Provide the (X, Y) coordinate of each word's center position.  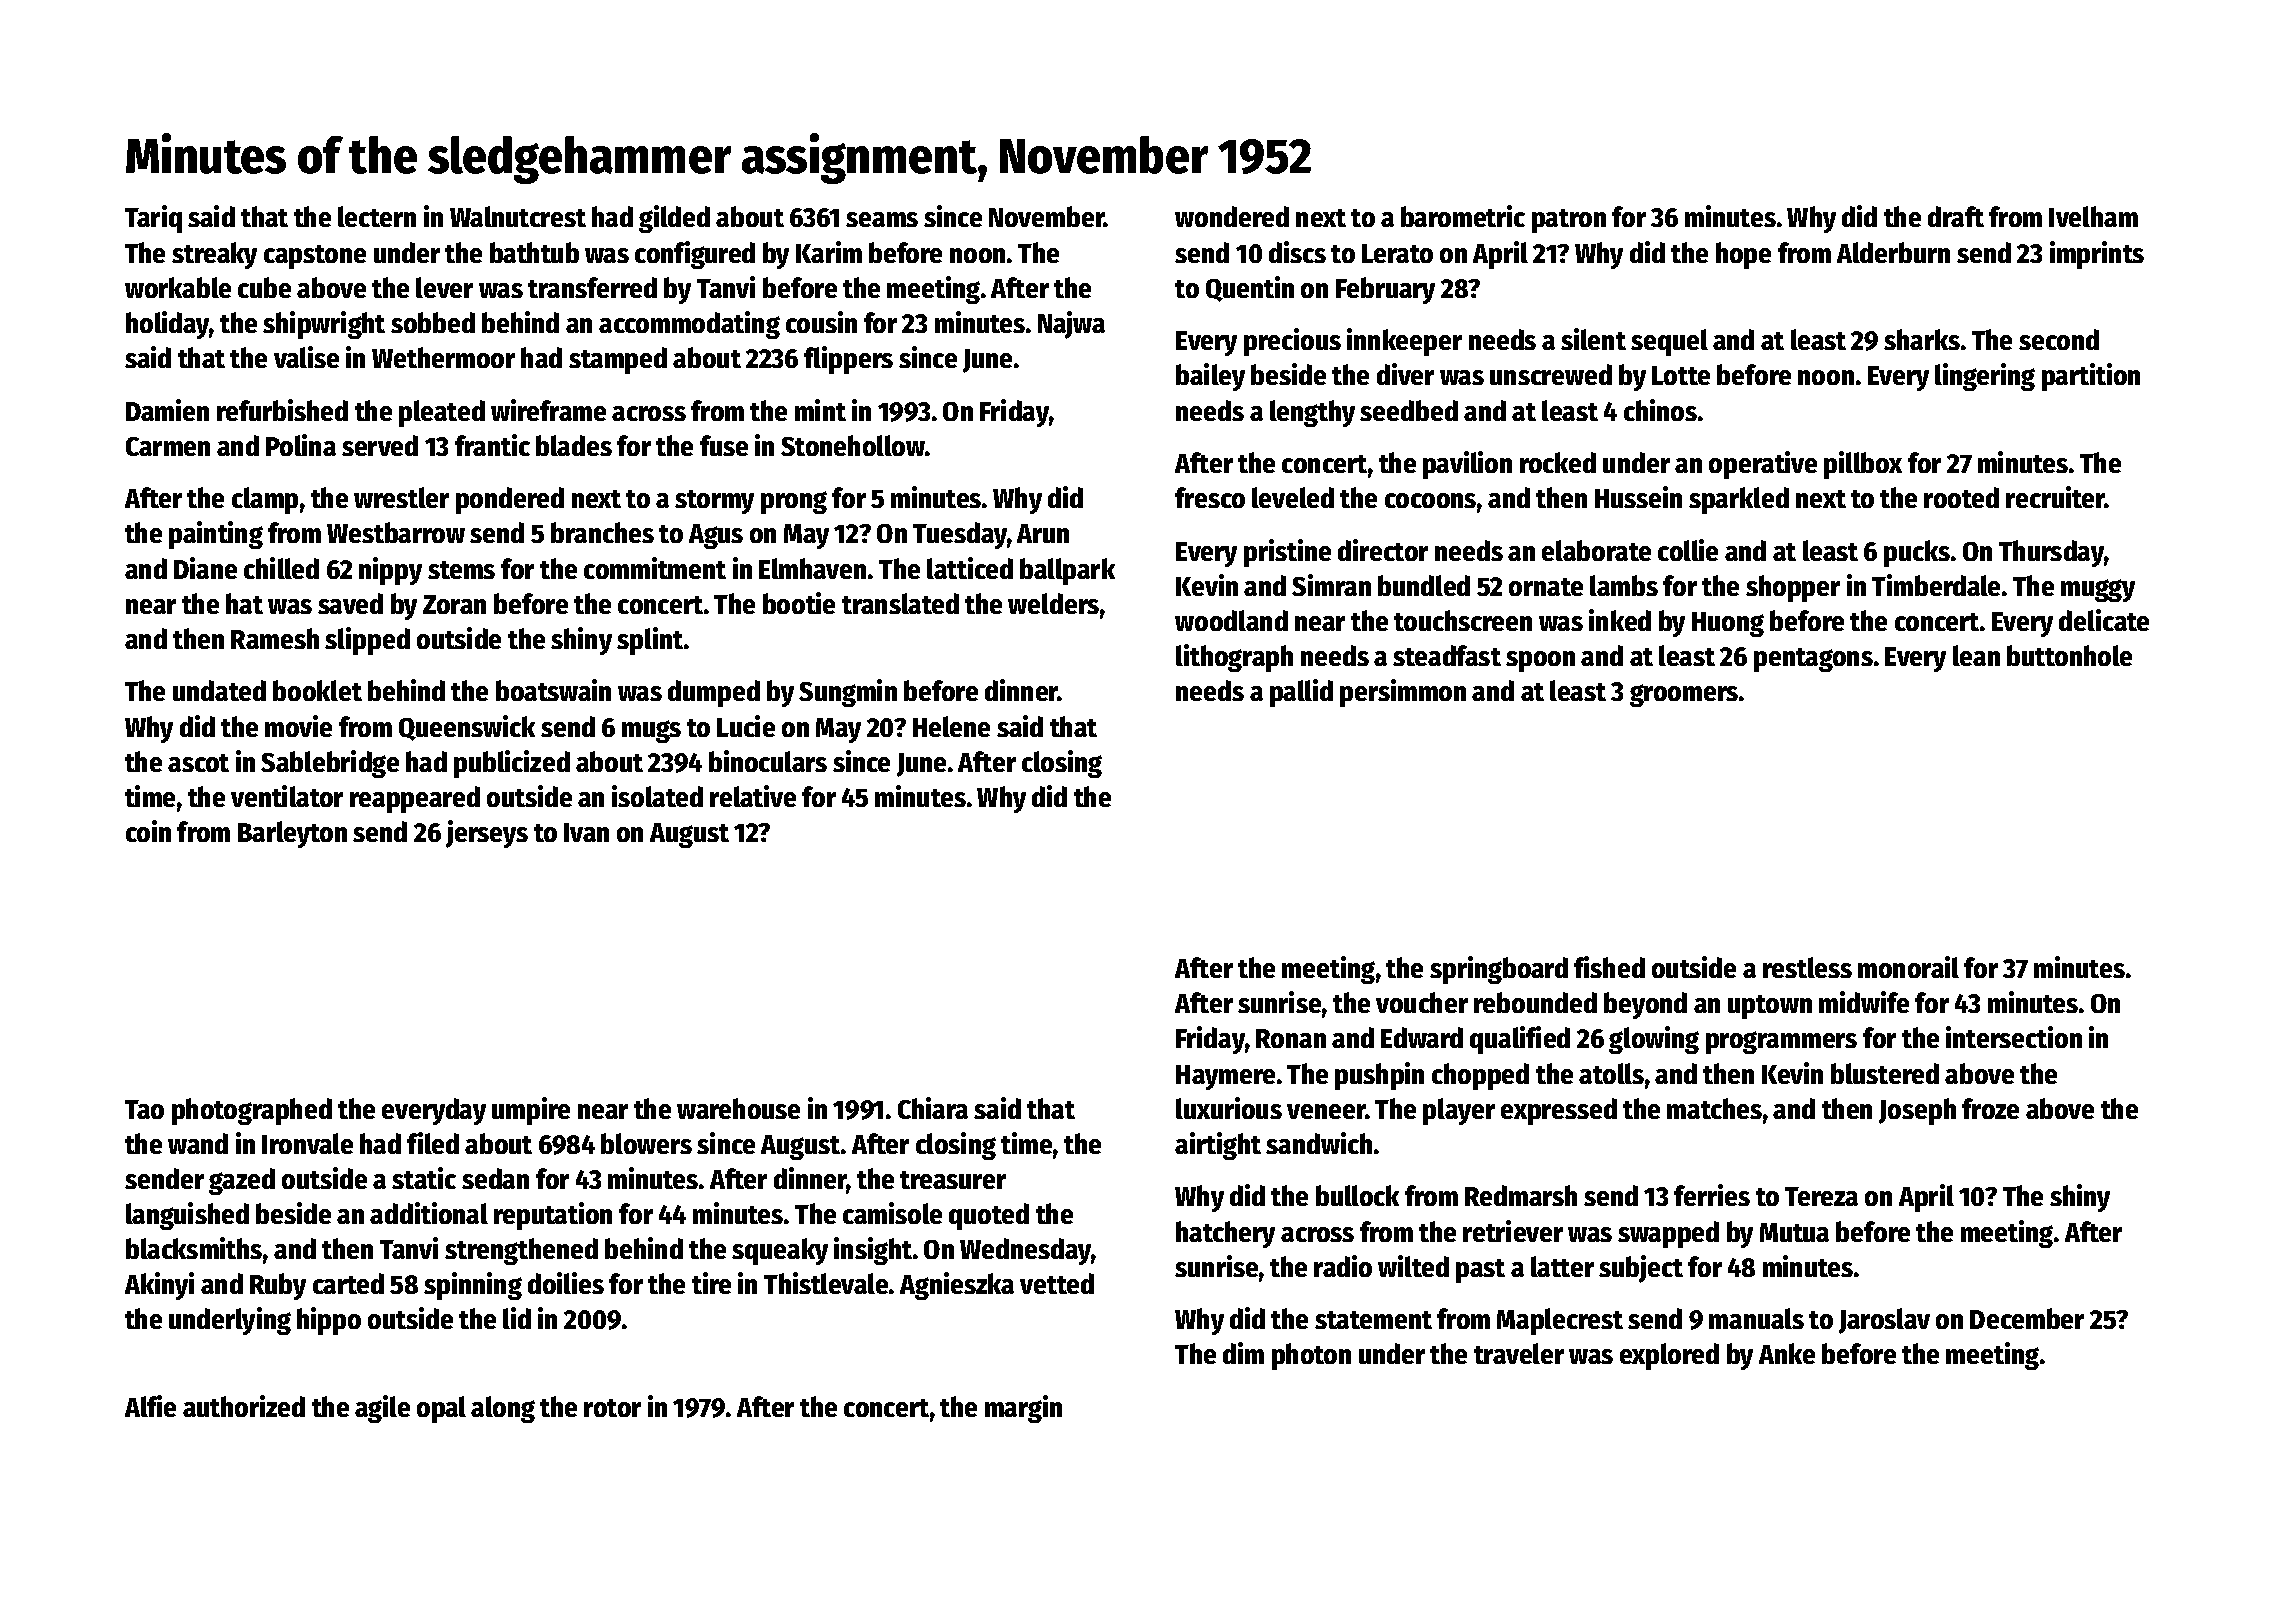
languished (187, 1216)
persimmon (1403, 693)
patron (1569, 221)
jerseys (487, 834)
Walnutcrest (518, 216)
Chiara (933, 1108)
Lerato (1397, 253)
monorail (1908, 967)
